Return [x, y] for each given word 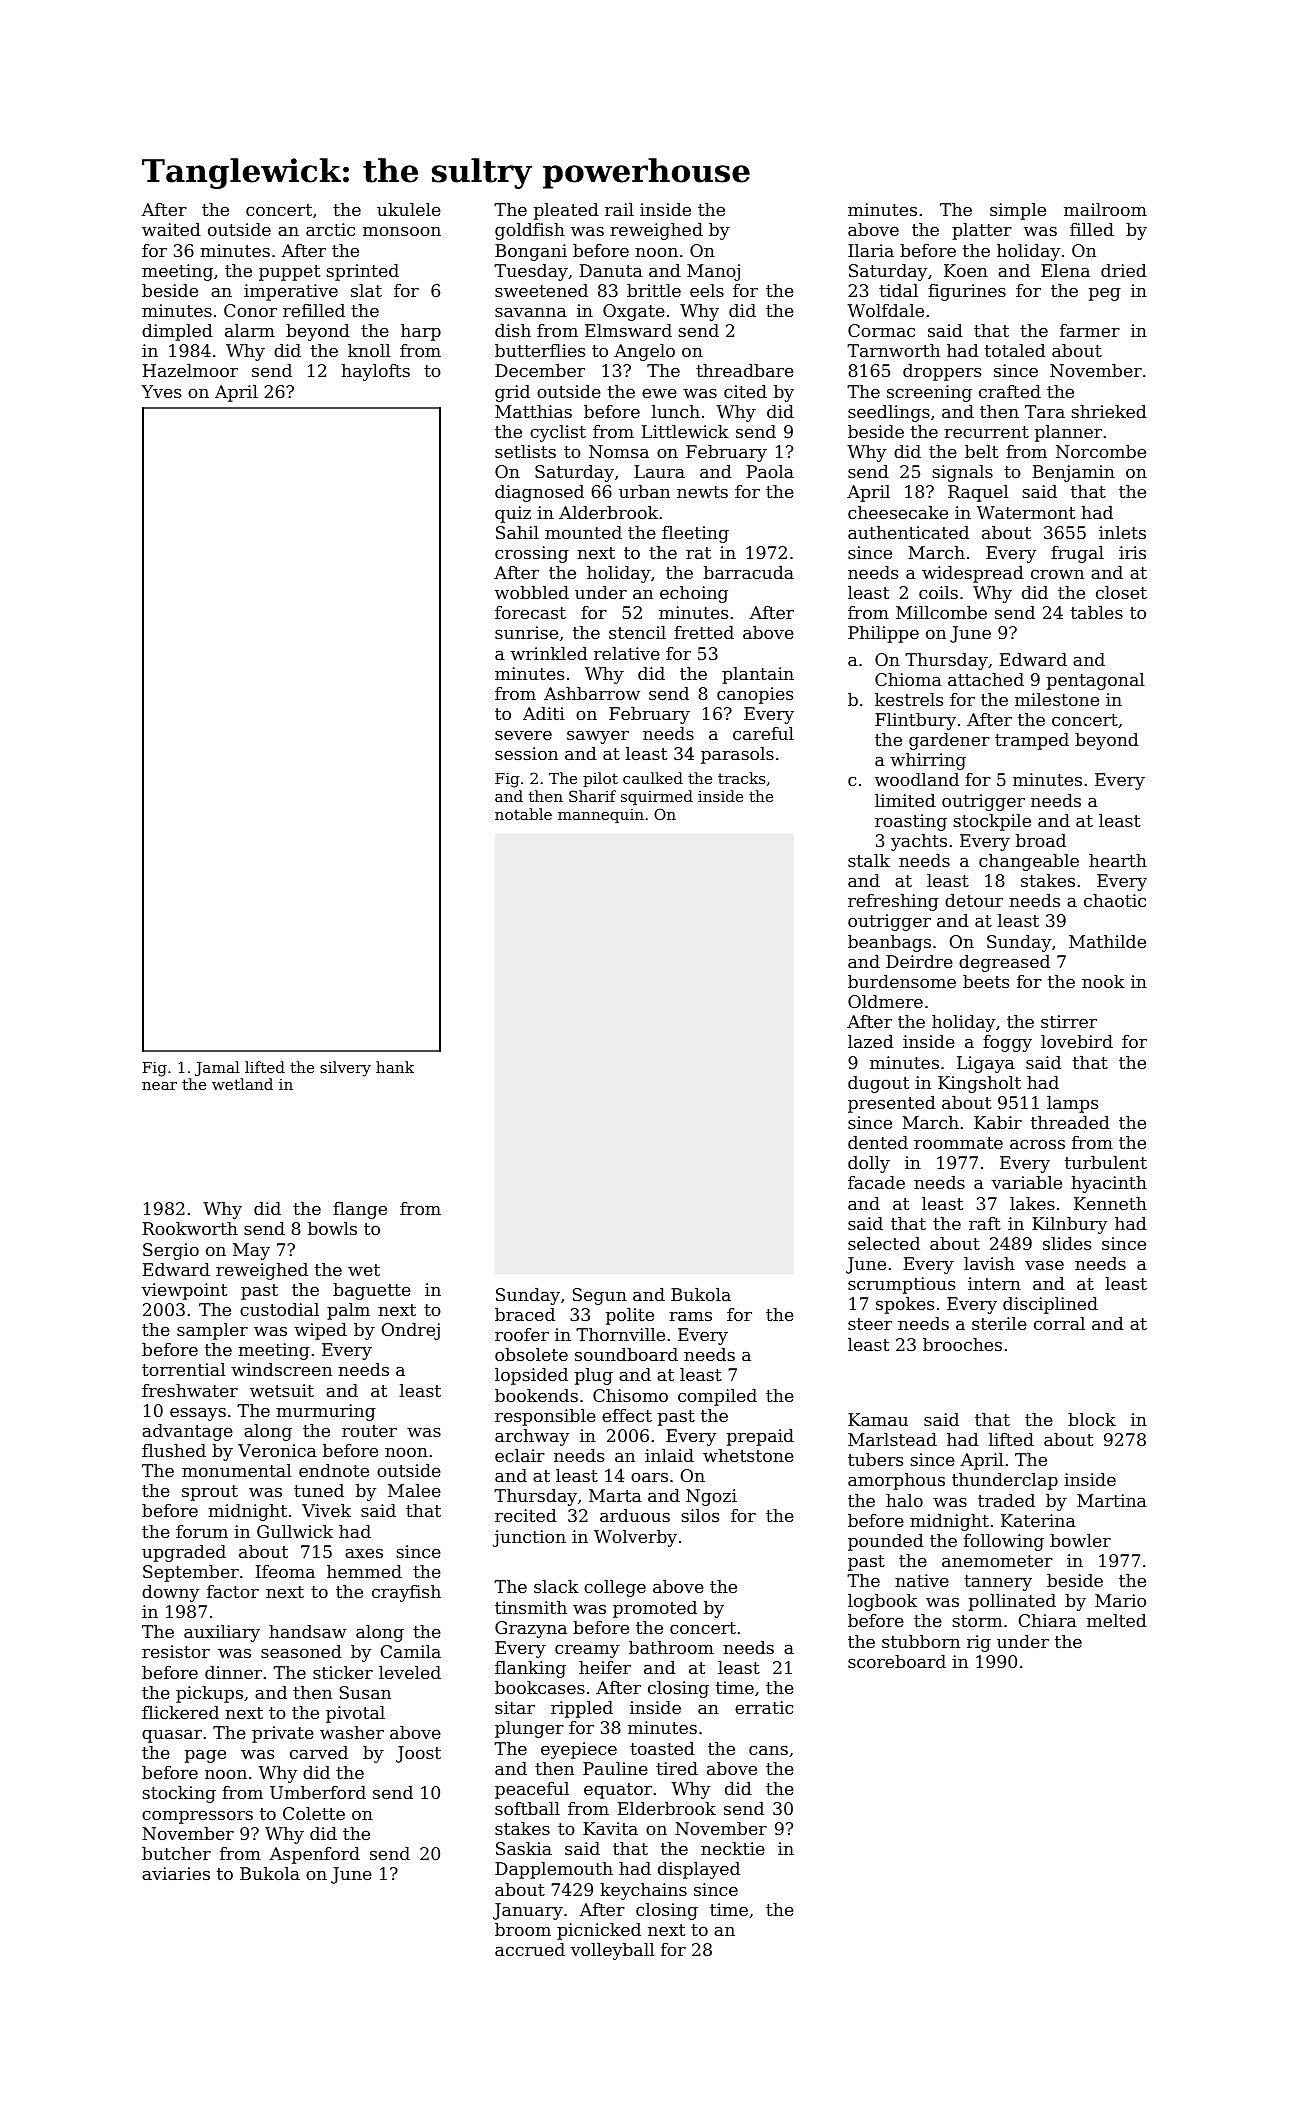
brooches [962, 1344]
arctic [330, 229]
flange [360, 1210]
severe [523, 735]
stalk [869, 860]
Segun [599, 1296]
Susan [365, 1692]
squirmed [657, 797]
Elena [1065, 270]
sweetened [541, 290]
